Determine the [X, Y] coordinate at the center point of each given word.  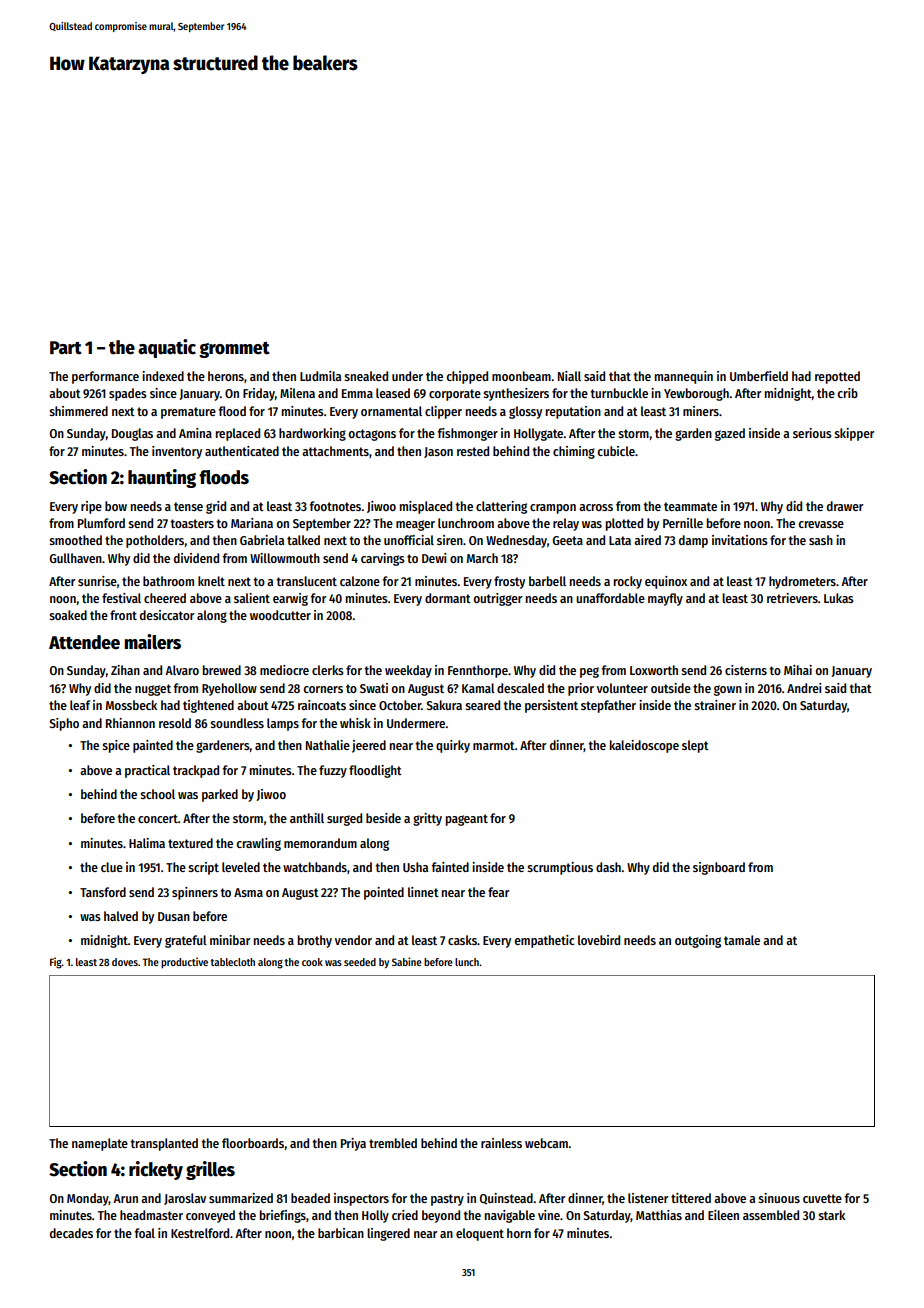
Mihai [798, 670]
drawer [845, 506]
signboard [719, 868]
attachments [335, 451]
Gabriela [262, 540]
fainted [450, 867]
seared [482, 705]
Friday [259, 394]
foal [144, 1233]
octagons [372, 435]
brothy [315, 941]
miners [701, 411]
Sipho [64, 724]
